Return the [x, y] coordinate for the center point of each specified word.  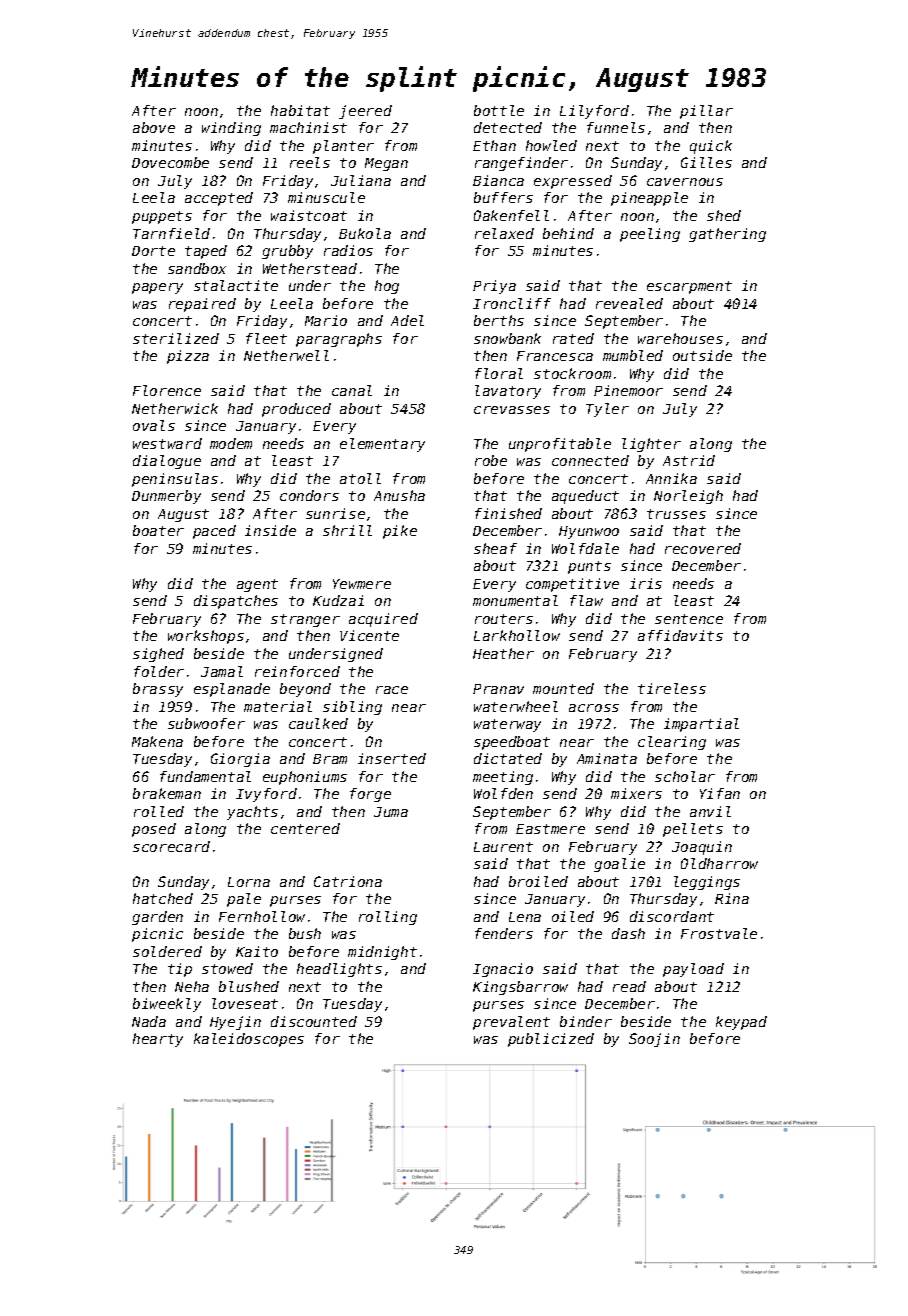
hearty [158, 1040]
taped [206, 252]
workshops [206, 637]
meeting [503, 778]
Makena [157, 741]
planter [343, 147]
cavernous [685, 182]
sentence [689, 619]
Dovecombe [170, 162]
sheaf [495, 548]
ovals [154, 425]
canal [352, 390]
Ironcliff [512, 303]
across [594, 708]
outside [702, 355]
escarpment [689, 287]
